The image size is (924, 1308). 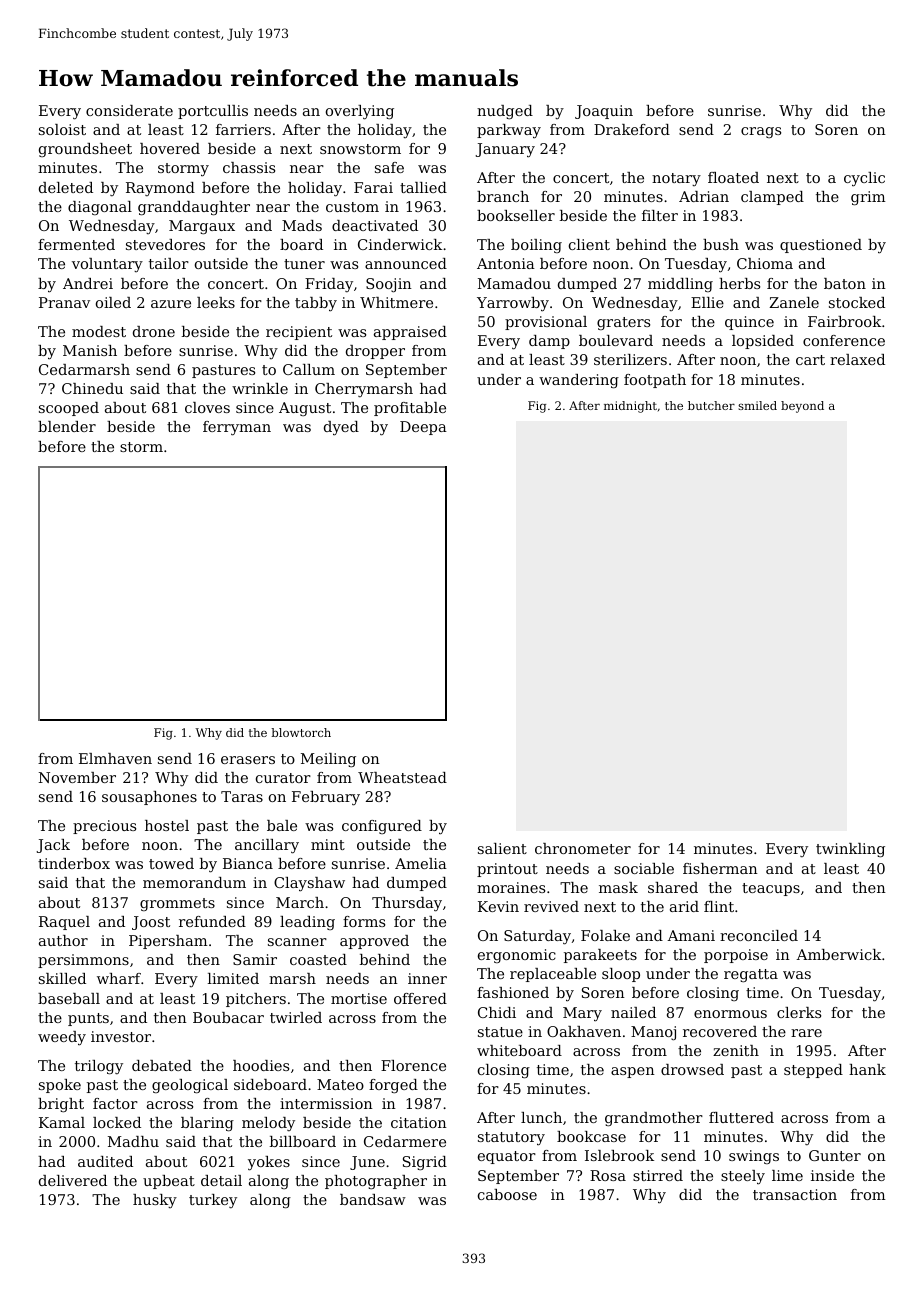 What do you see at coordinates (155, 1201) in the image?
I see `husky` at bounding box center [155, 1201].
